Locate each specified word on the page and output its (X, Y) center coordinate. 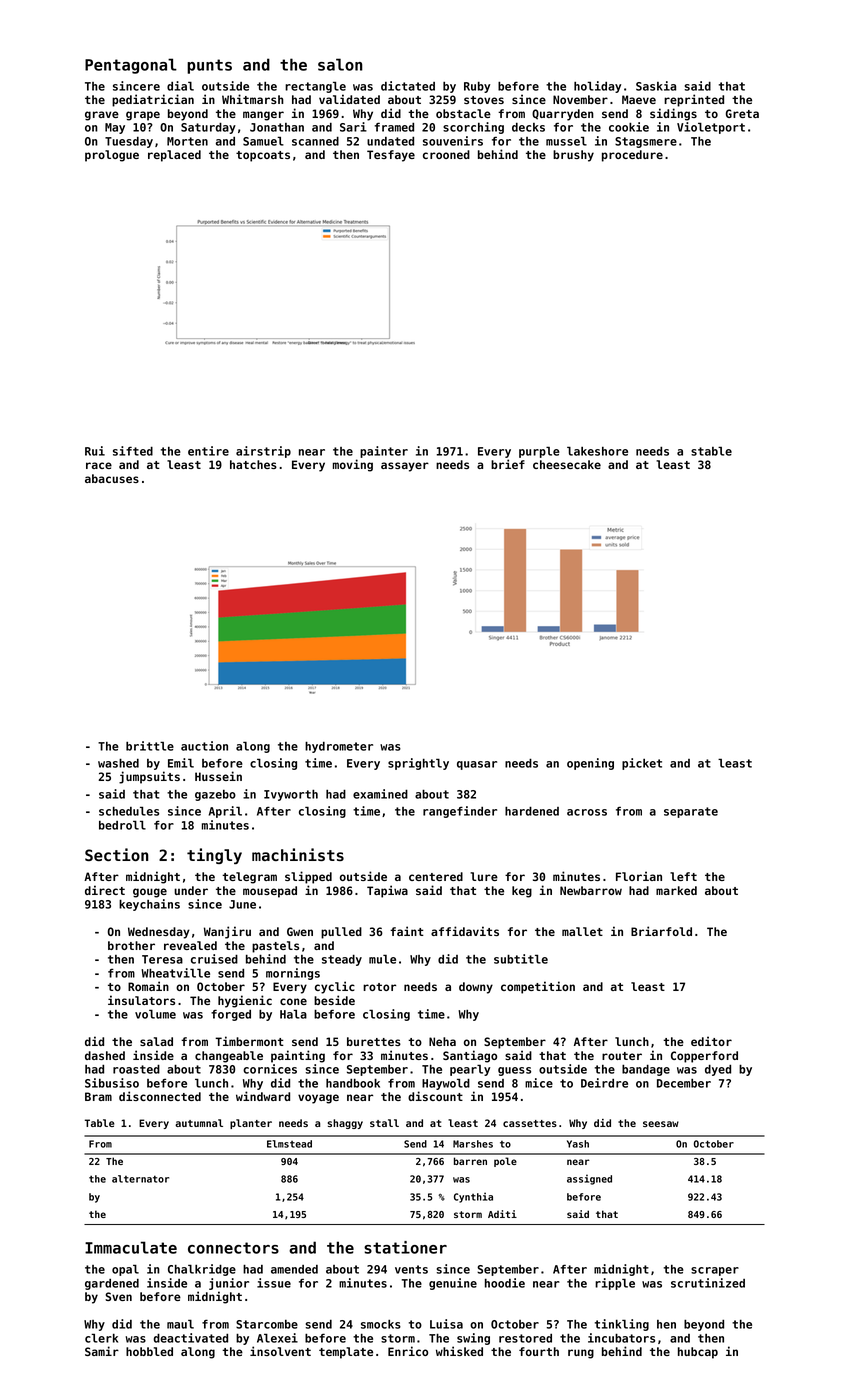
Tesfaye (391, 156)
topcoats (263, 156)
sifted (133, 451)
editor (711, 1041)
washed (118, 763)
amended (294, 1269)
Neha (442, 1041)
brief (508, 464)
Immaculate (131, 1247)
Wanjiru (227, 932)
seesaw (661, 1124)
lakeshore (597, 451)
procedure (632, 156)
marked (676, 890)
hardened (532, 811)
